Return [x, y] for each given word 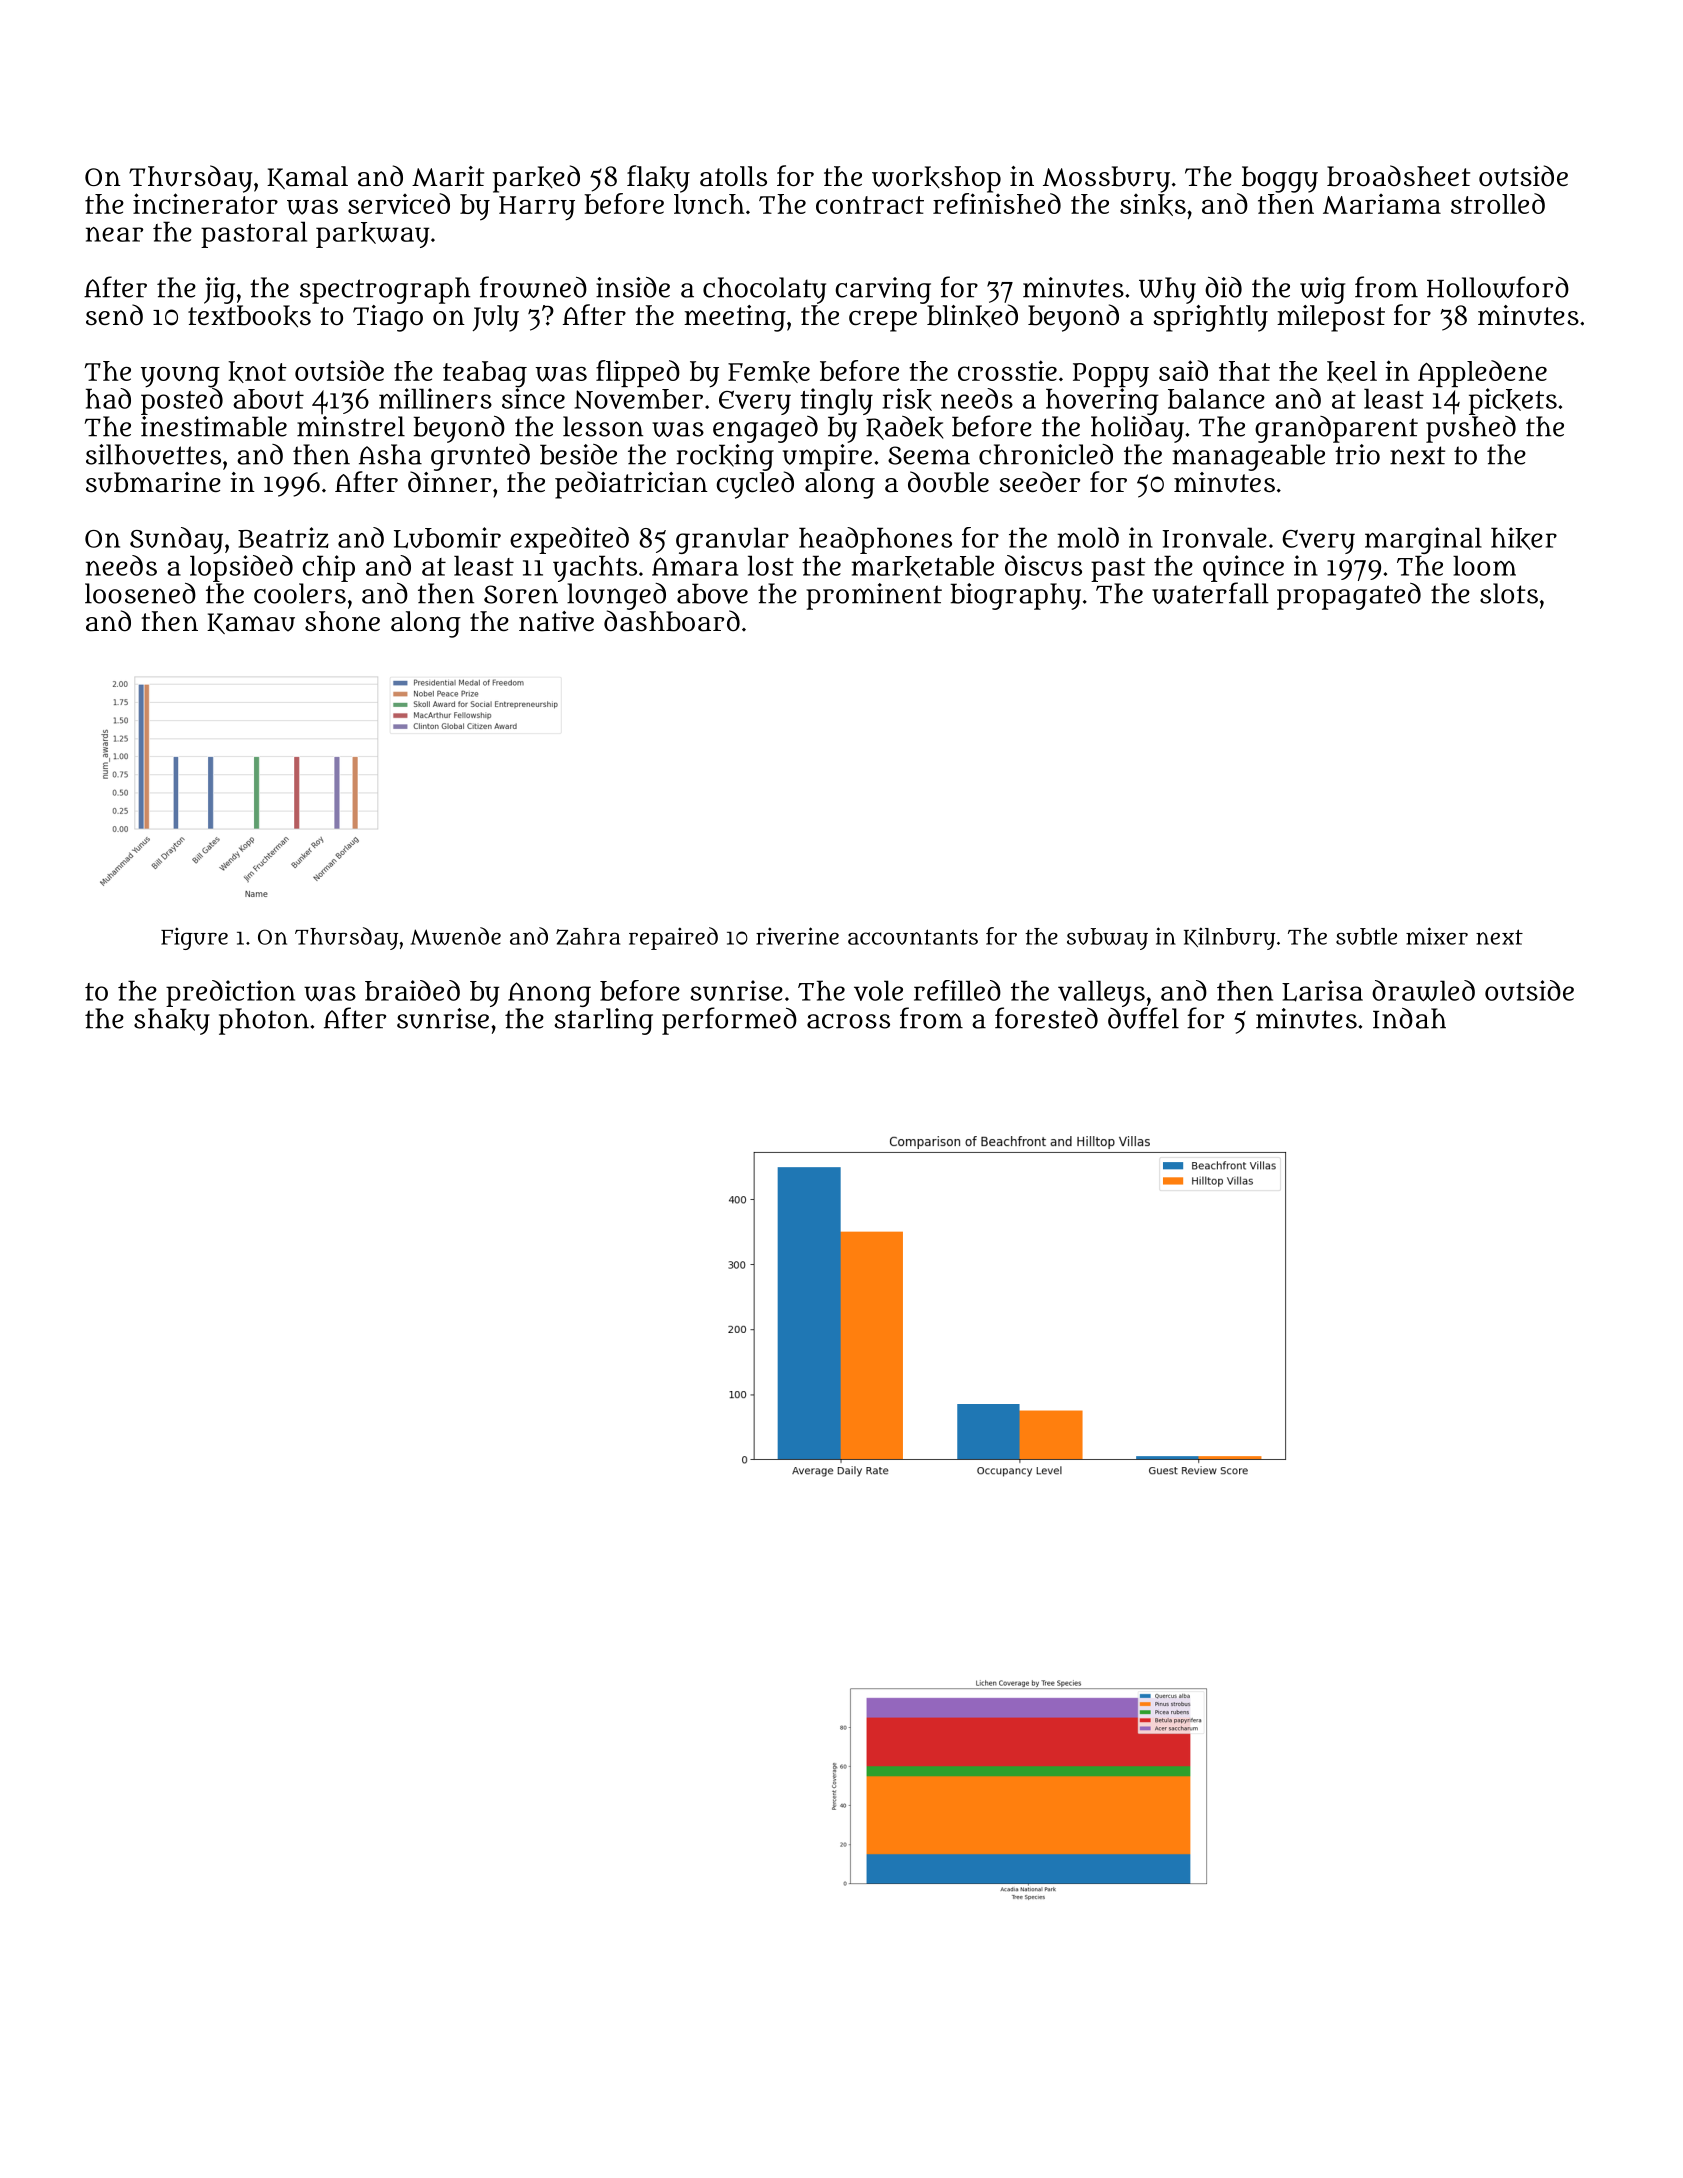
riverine [797, 936]
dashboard [672, 621]
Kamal [307, 177]
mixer [1437, 936]
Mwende [456, 936]
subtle [1366, 936]
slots [1509, 593]
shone [342, 621]
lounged [616, 596]
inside [633, 287]
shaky [172, 1021]
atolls [733, 176]
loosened [140, 593]
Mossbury [1106, 179]
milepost [1331, 318]
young [180, 377]
